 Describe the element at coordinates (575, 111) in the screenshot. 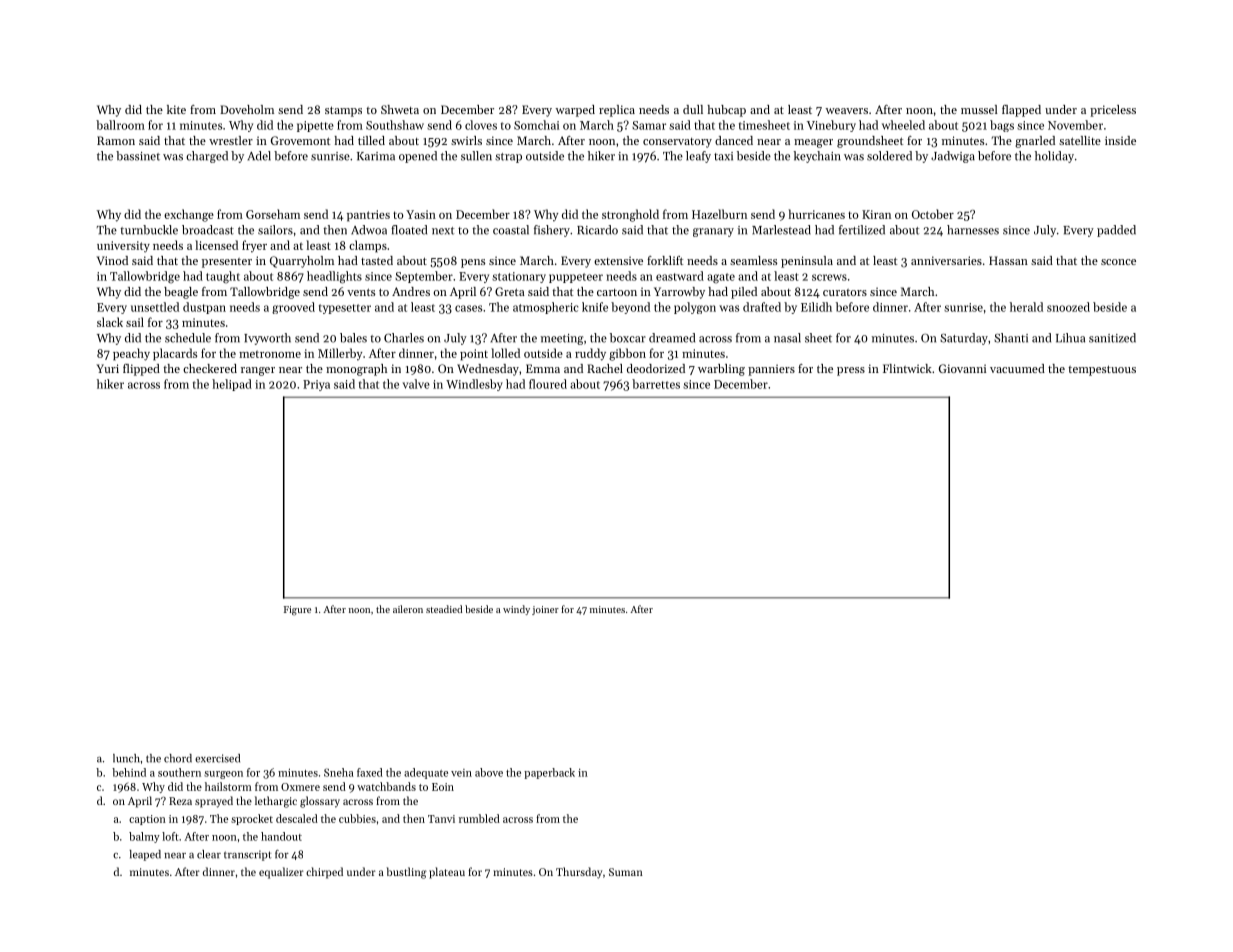

I see `warped` at that location.
